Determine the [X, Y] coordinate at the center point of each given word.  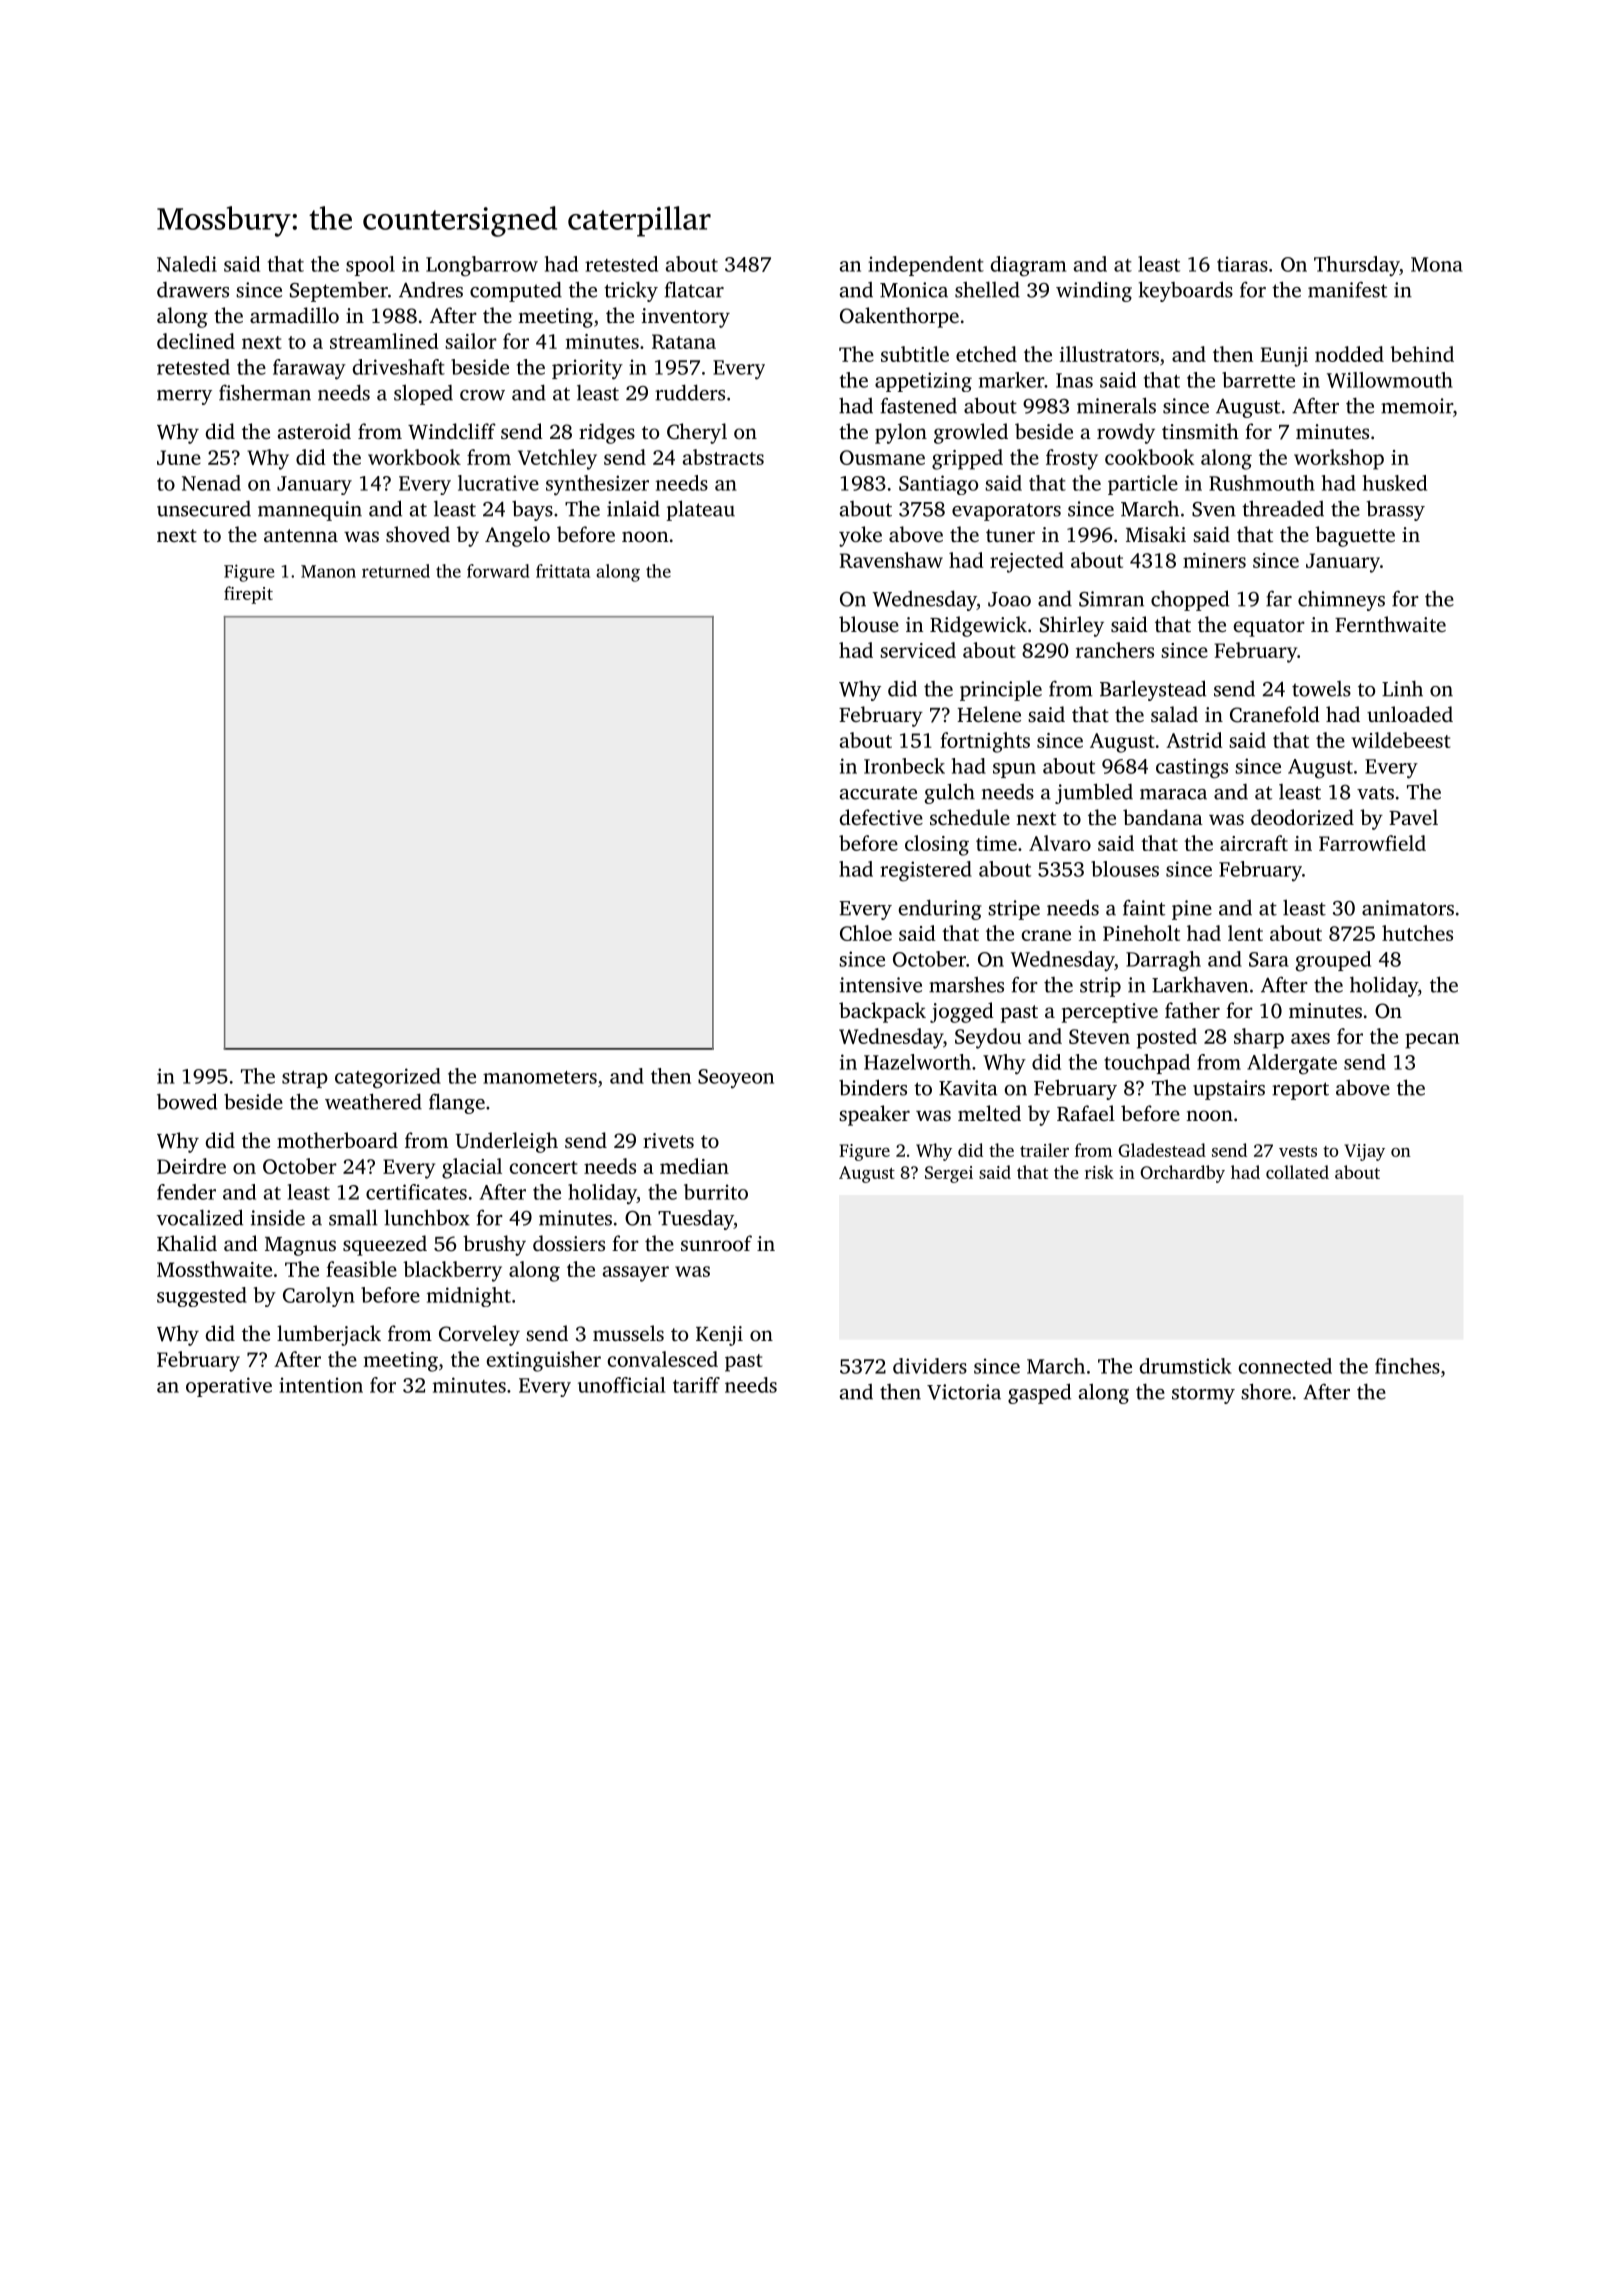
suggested [202, 1297]
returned [396, 571]
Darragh [1163, 961]
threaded [1283, 508]
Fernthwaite [1390, 624]
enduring [939, 909]
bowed [187, 1101]
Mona [1437, 264]
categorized [388, 1078]
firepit [248, 595]
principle [1001, 690]
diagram [1028, 266]
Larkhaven [1200, 984]
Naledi [187, 264]
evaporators [1006, 512]
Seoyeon [736, 1079]
